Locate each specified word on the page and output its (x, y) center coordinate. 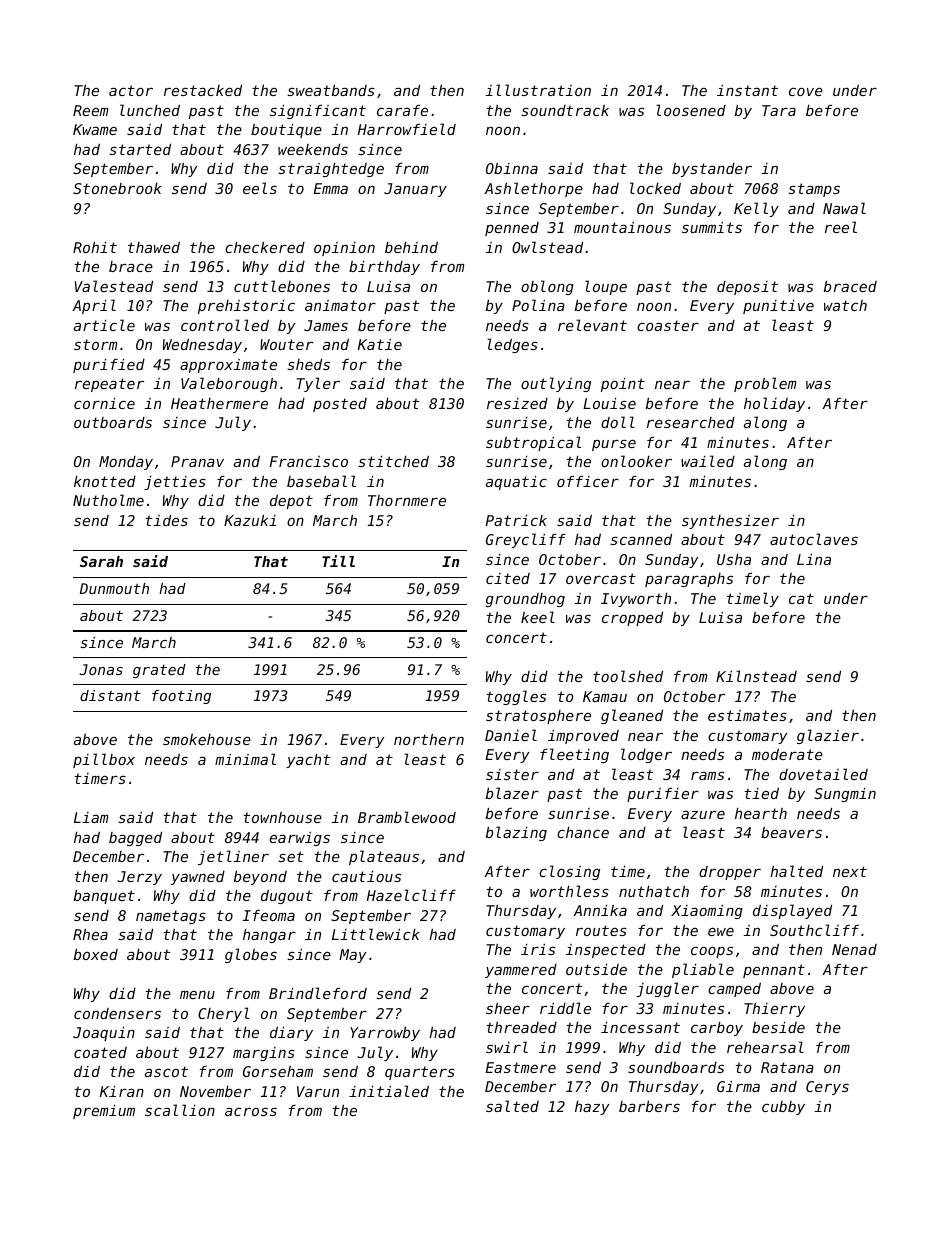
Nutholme (108, 500)
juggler (667, 989)
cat (801, 598)
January (415, 190)
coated (100, 1052)
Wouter (286, 344)
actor (131, 90)
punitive (778, 307)
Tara (779, 110)
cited (508, 578)
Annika (600, 910)
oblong (547, 287)
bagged (135, 839)
